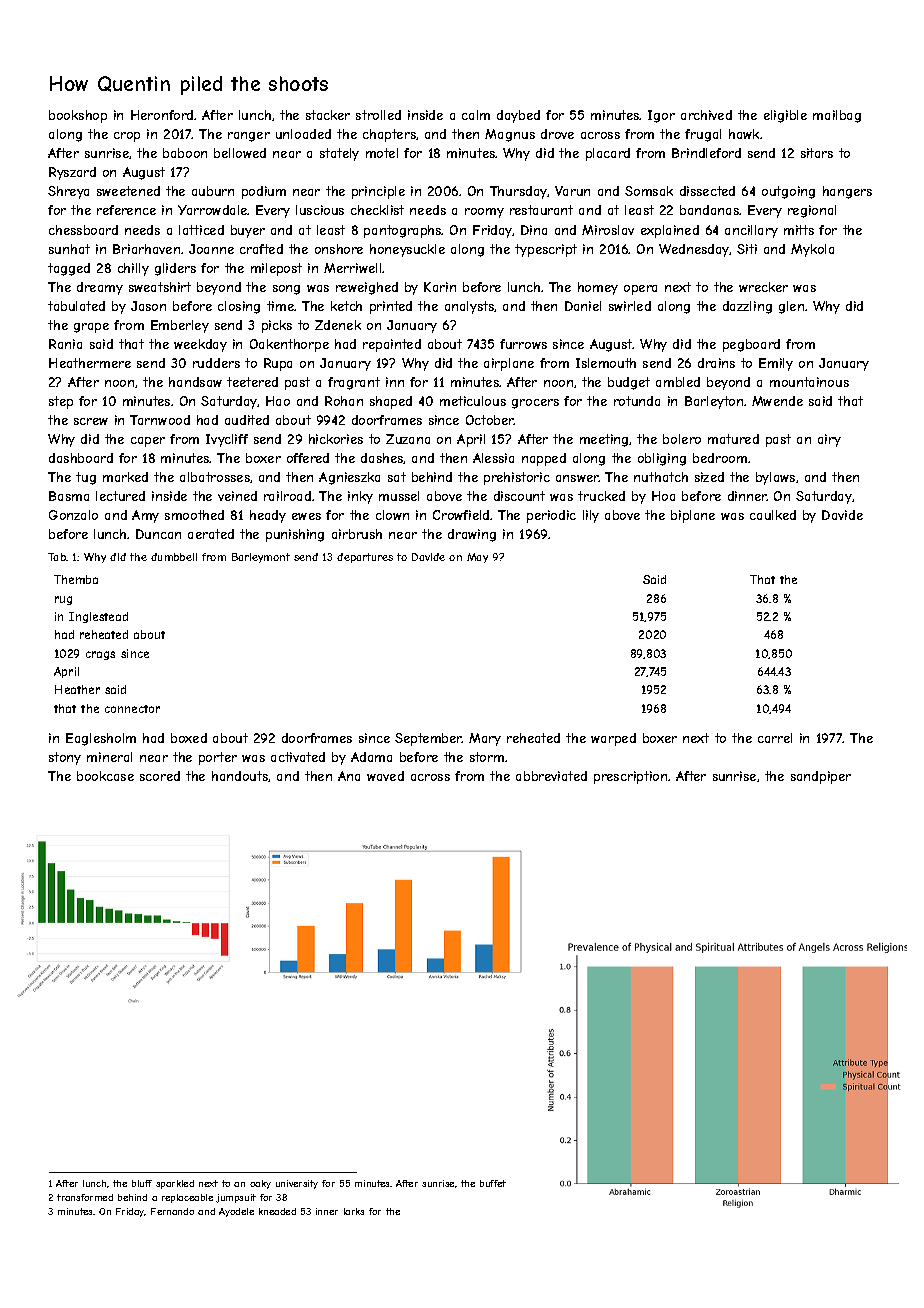 The width and height of the screenshot is (924, 1308). Describe the element at coordinates (572, 191) in the screenshot. I see `Varun` at that location.
